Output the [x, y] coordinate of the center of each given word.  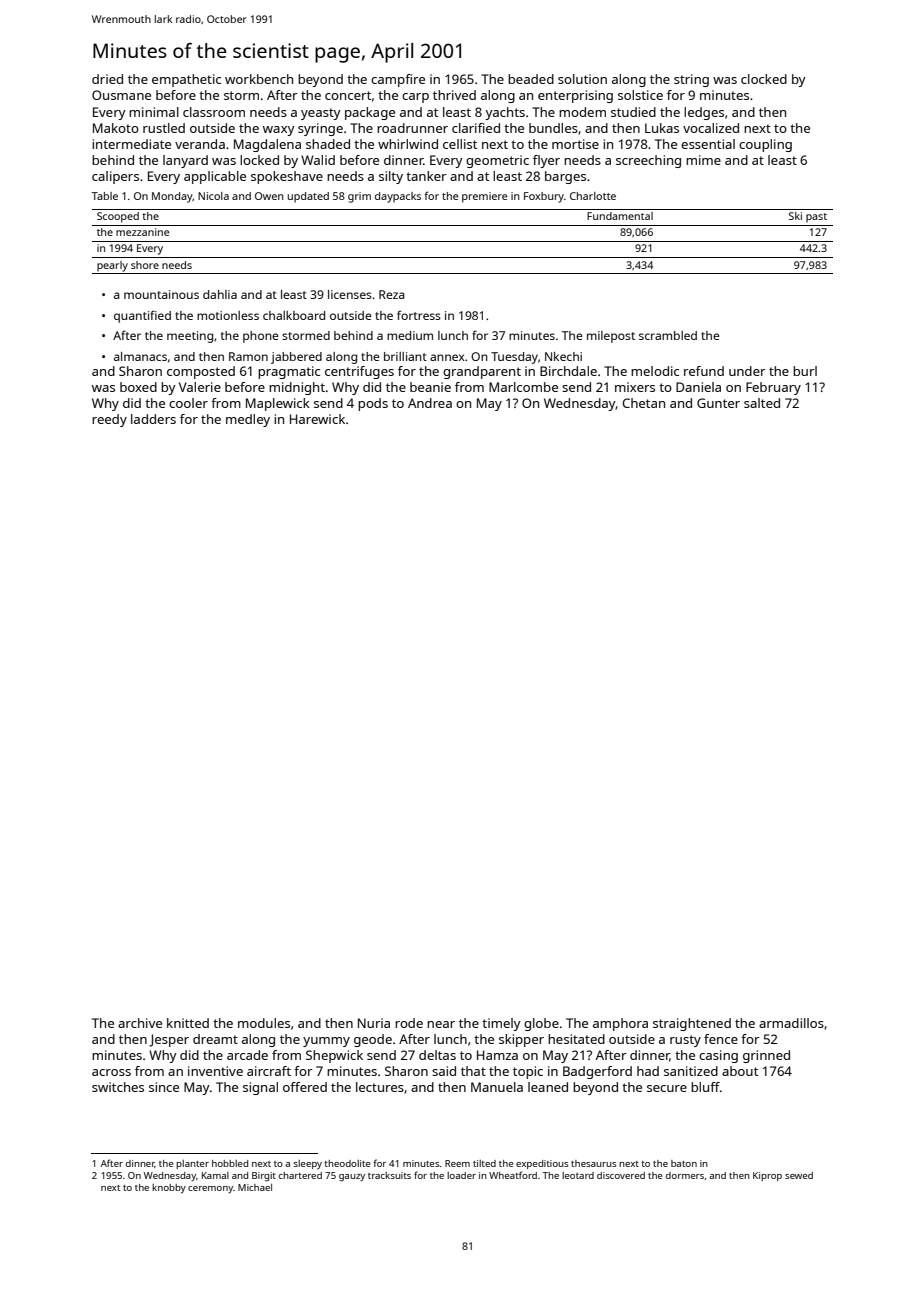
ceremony [210, 1189]
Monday [172, 197]
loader [461, 1175]
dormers [685, 1175]
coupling [765, 145]
